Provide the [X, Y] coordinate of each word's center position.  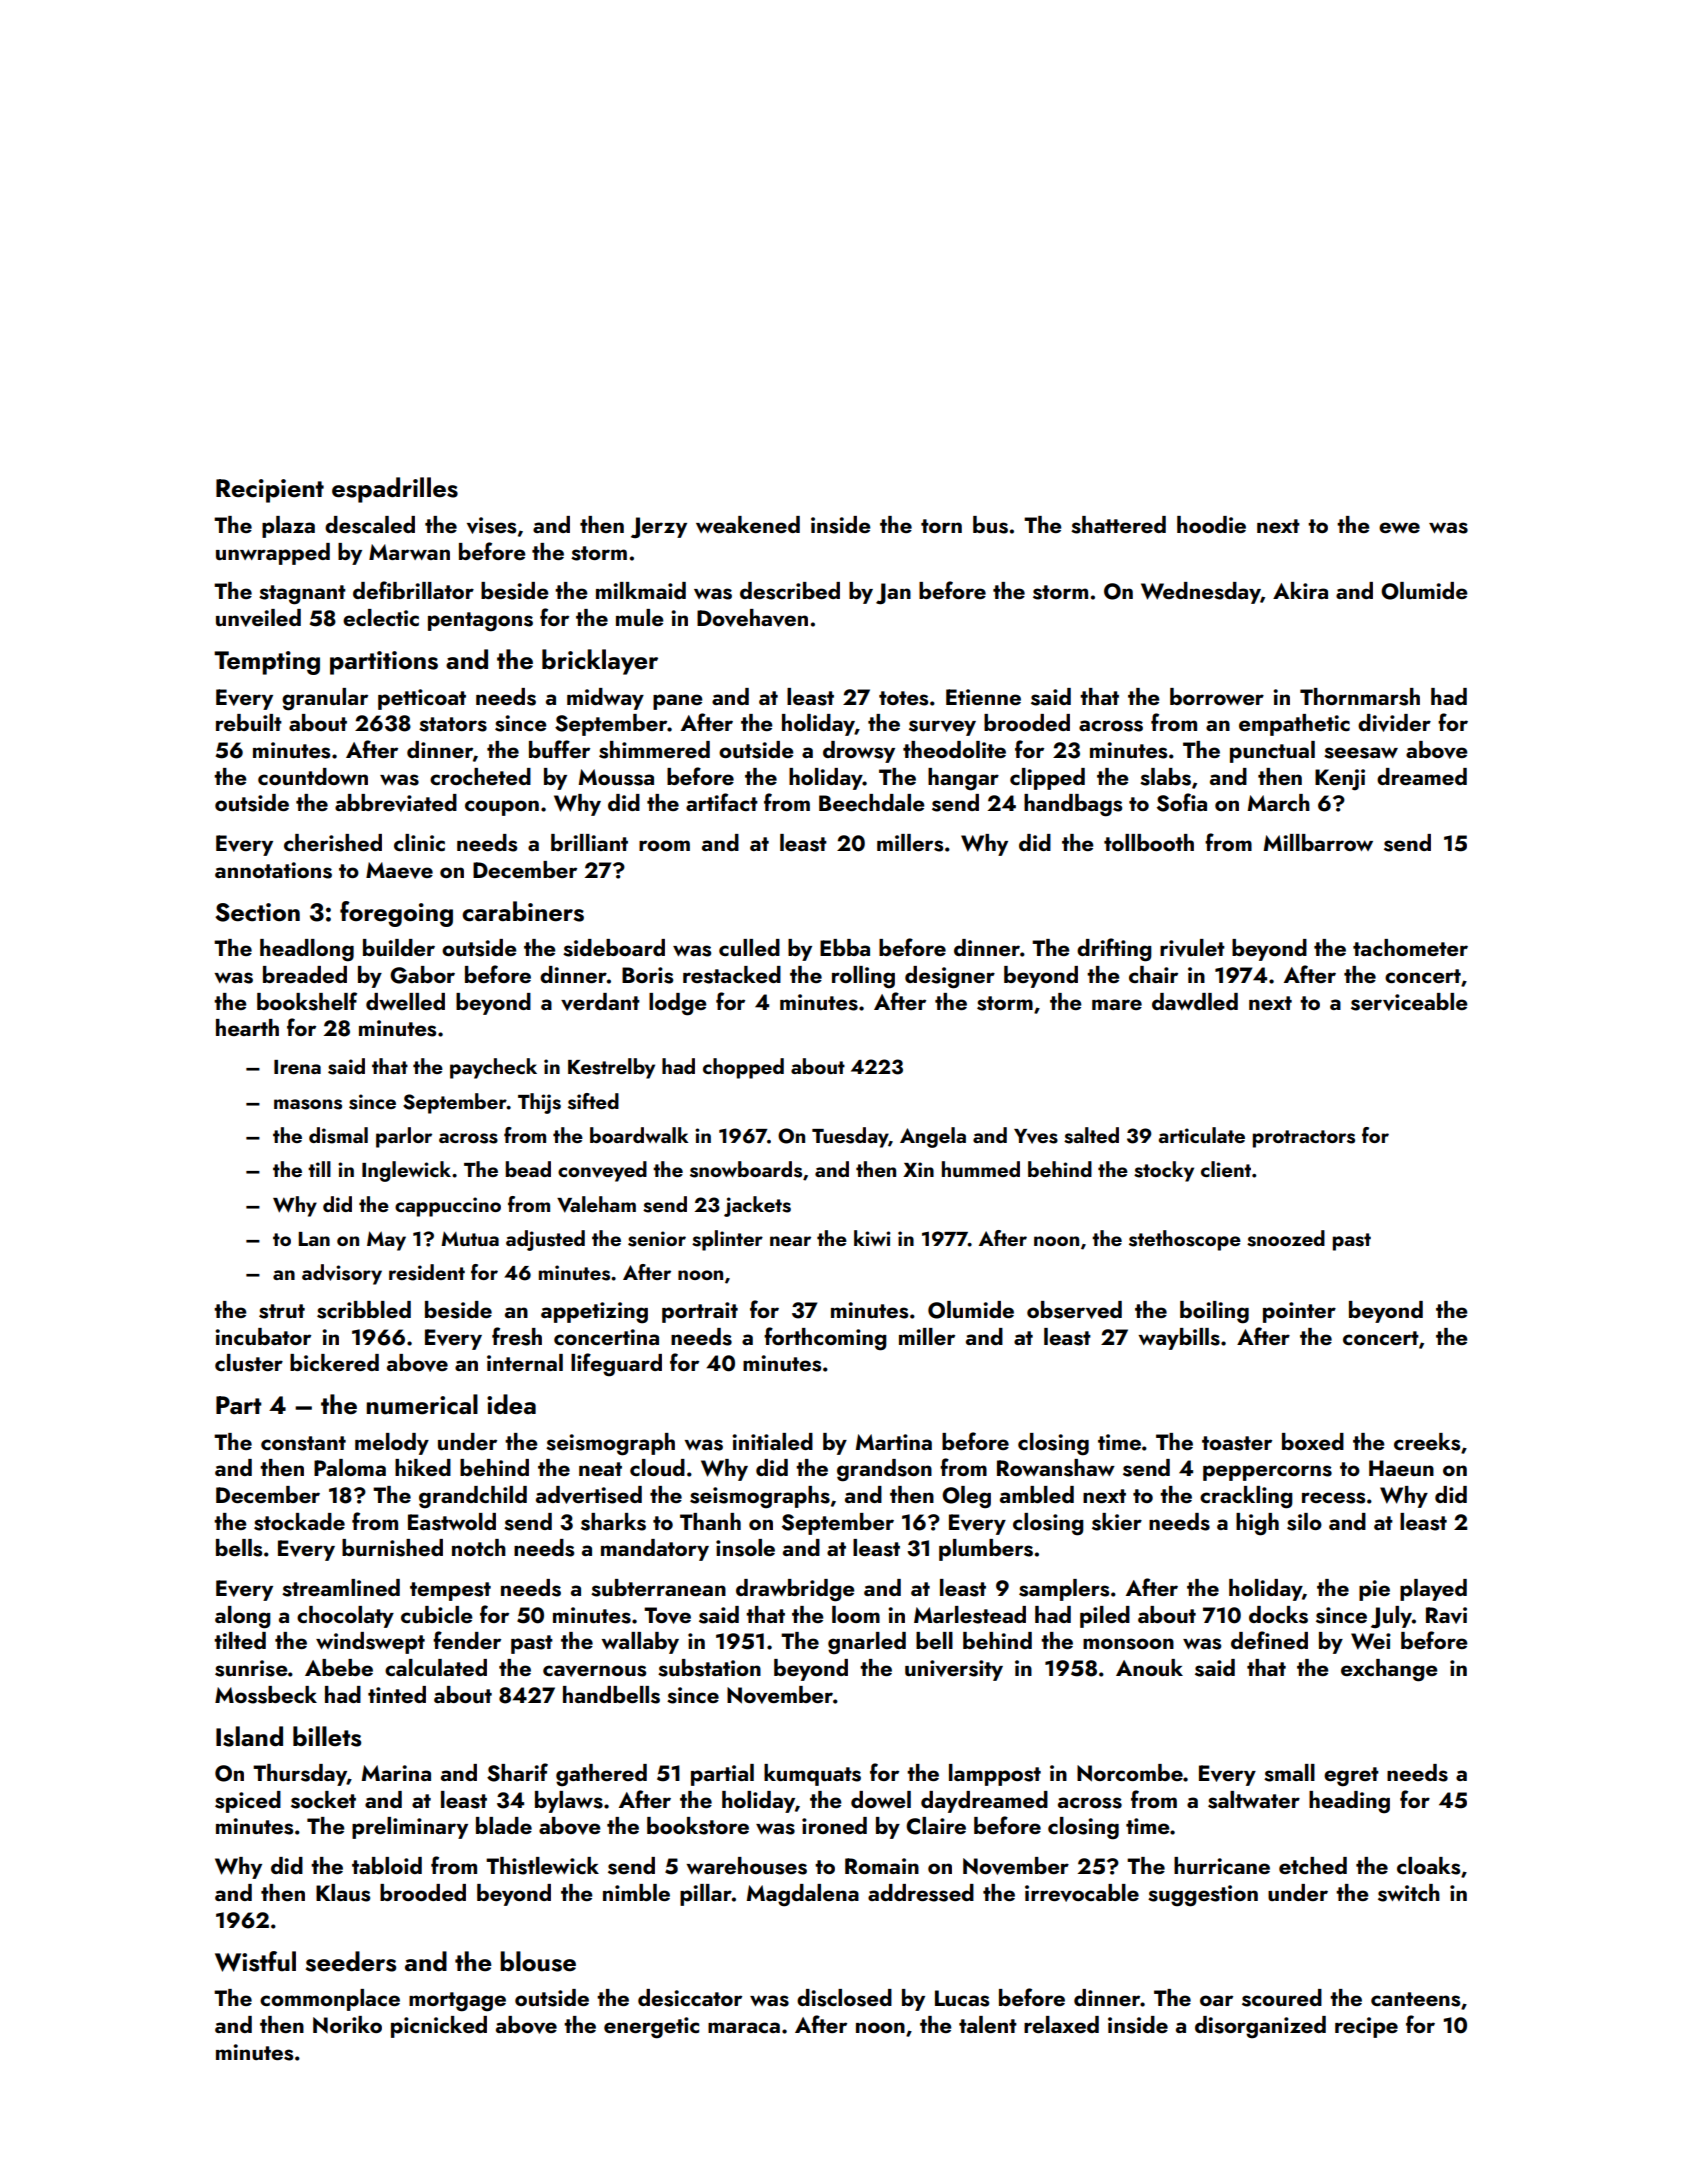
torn [941, 526]
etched [1313, 1865]
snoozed [1286, 1238]
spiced [248, 1802]
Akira [1300, 590]
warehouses [746, 1866]
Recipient [270, 491]
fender [467, 1640]
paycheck [493, 1068]
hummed [981, 1169]
